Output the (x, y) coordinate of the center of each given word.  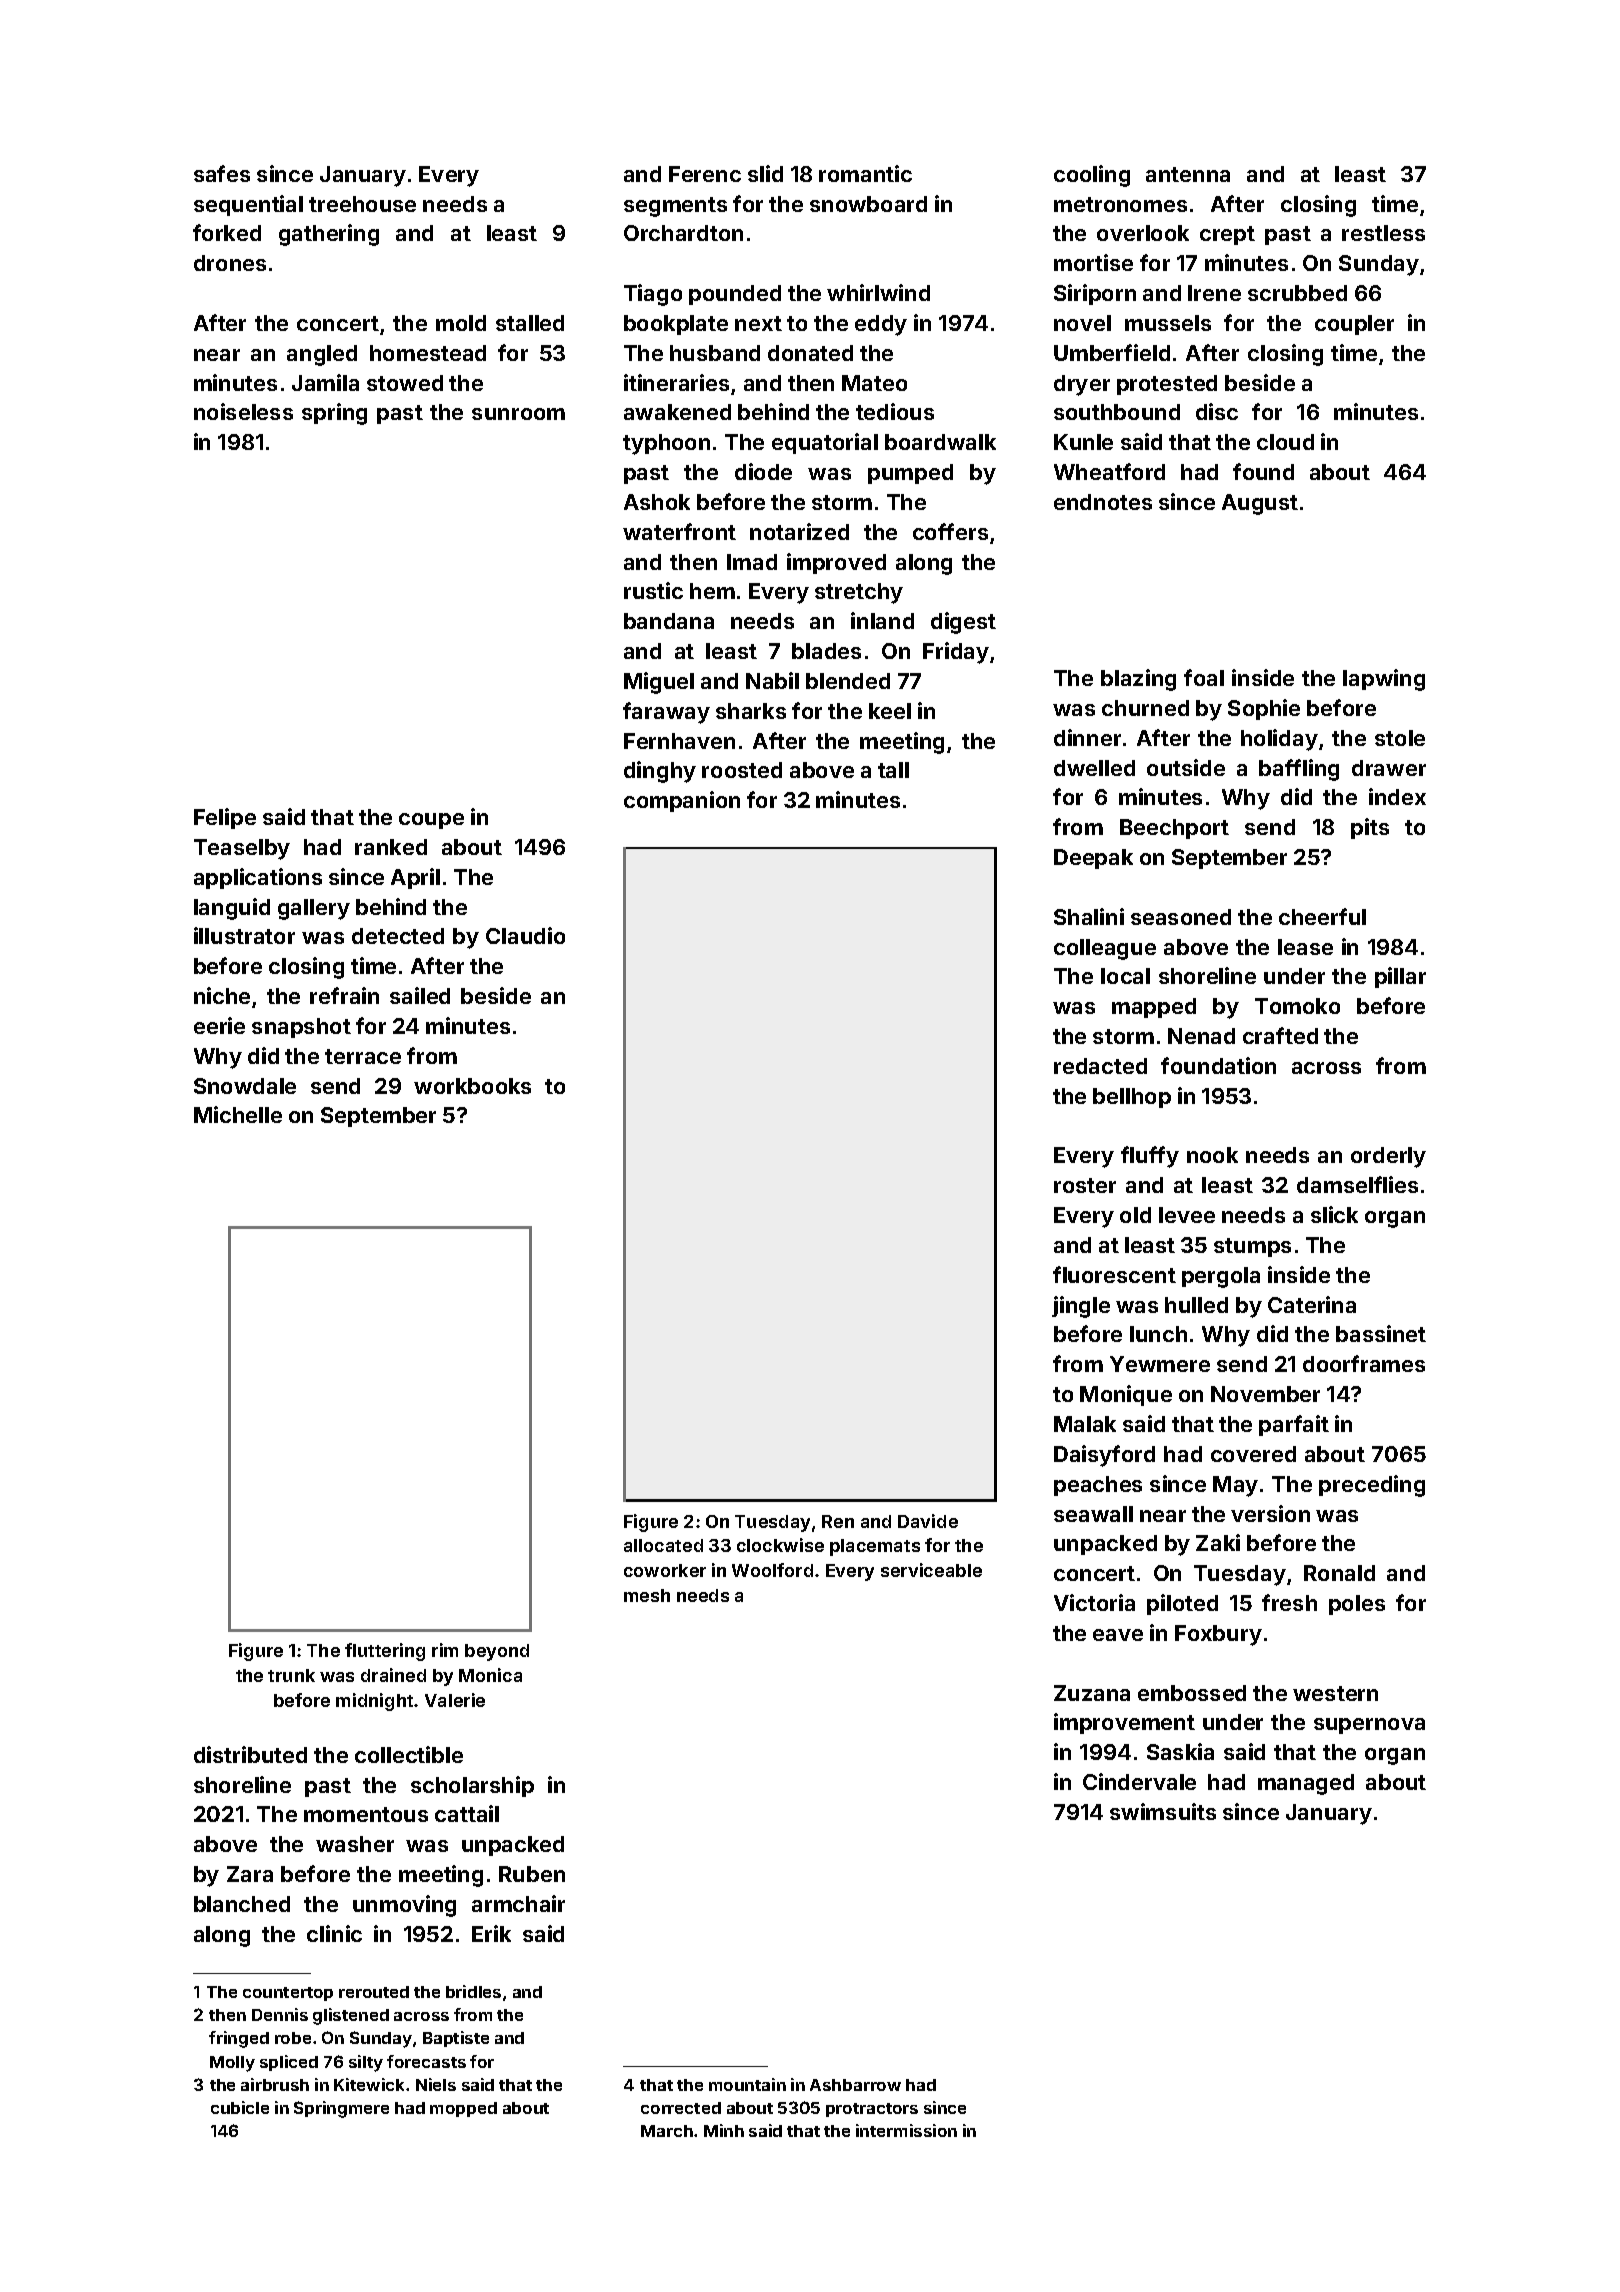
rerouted (374, 1992)
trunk (291, 1675)
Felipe (225, 818)
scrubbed (1297, 293)
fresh (1289, 1602)
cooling (1092, 176)
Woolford (772, 1570)
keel (890, 711)
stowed (405, 383)
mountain (747, 2084)
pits (1370, 828)
